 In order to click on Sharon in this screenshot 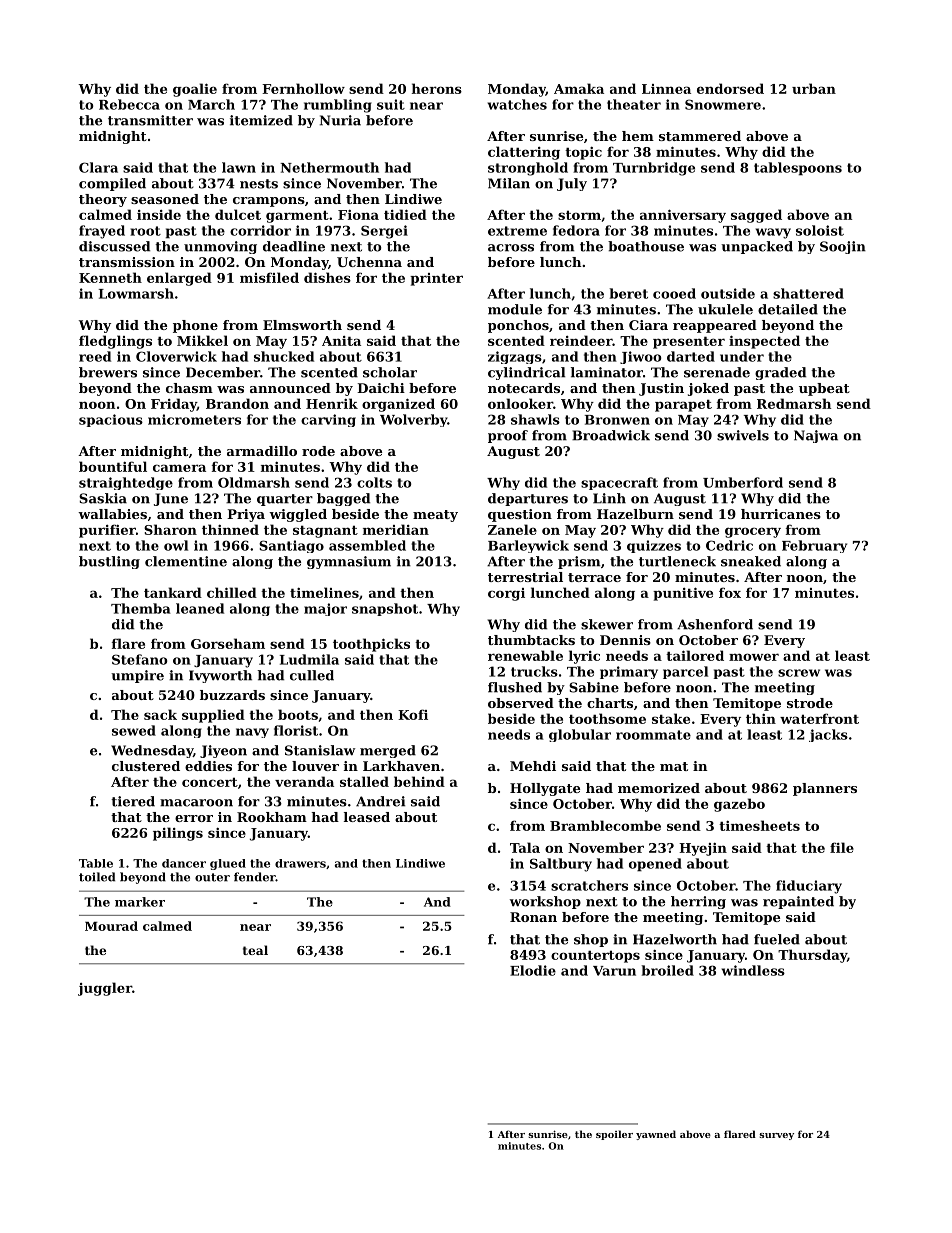, I will do `click(170, 529)`.
